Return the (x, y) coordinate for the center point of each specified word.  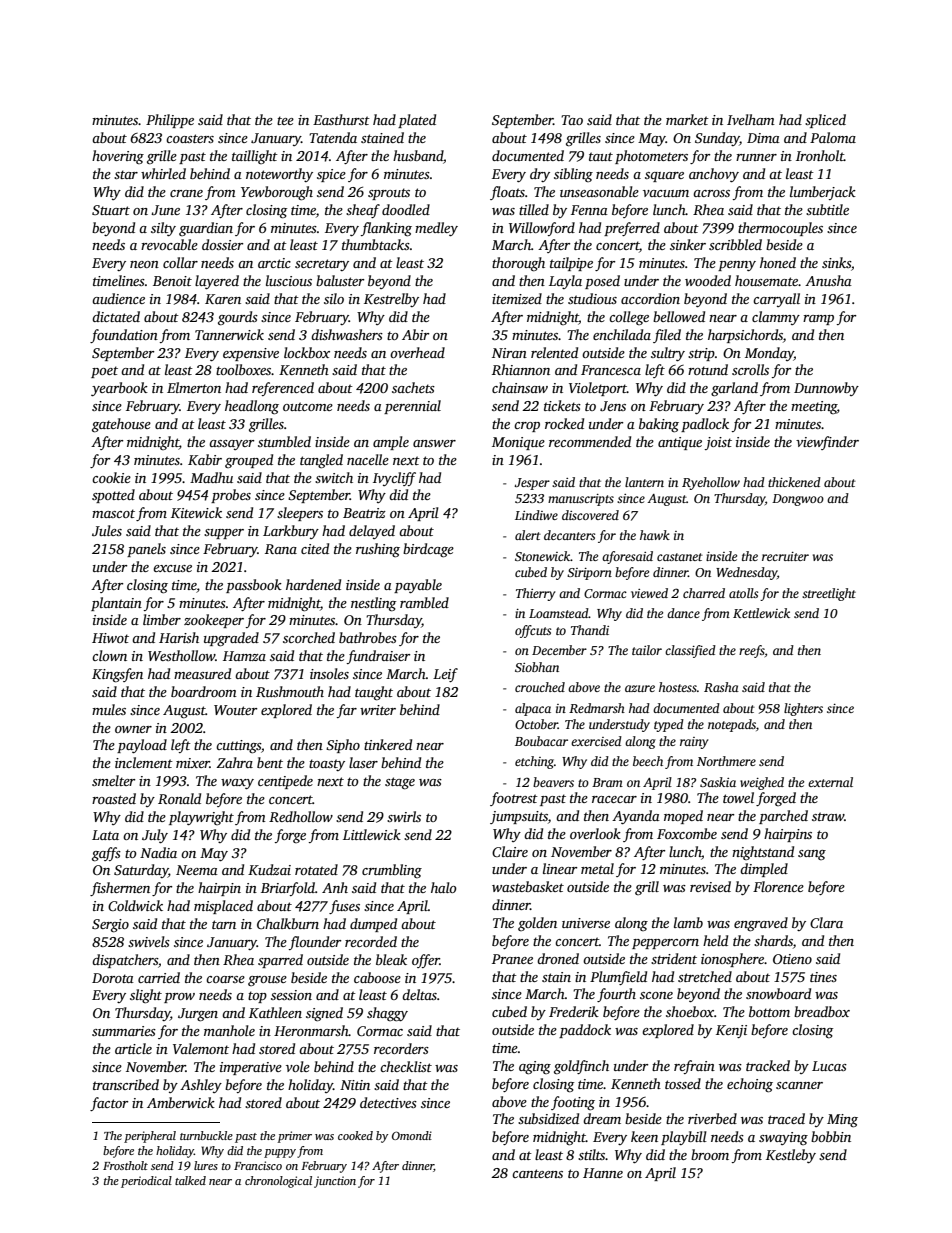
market (687, 119)
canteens (537, 1173)
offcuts (533, 631)
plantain (116, 604)
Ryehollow (711, 483)
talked (190, 1180)
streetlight (829, 594)
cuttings (238, 746)
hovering (118, 157)
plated (417, 121)
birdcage (428, 550)
